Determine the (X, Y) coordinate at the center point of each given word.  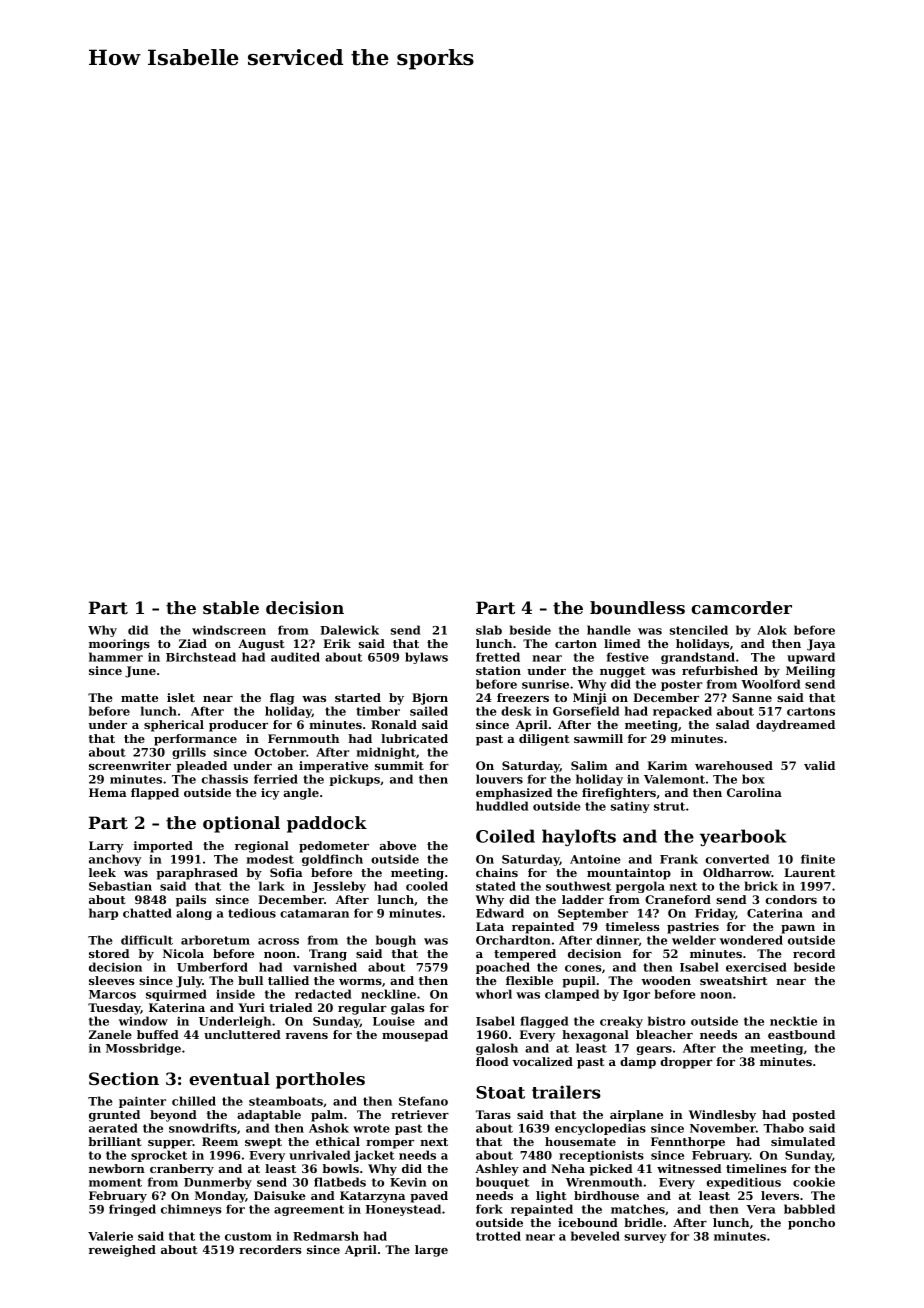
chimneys (191, 1210)
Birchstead (201, 657)
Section (124, 1078)
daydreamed (795, 726)
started (358, 697)
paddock (327, 824)
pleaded (202, 767)
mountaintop (629, 874)
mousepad (415, 1036)
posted (813, 1116)
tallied (288, 980)
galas (408, 1009)
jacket (374, 1156)
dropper (687, 1063)
